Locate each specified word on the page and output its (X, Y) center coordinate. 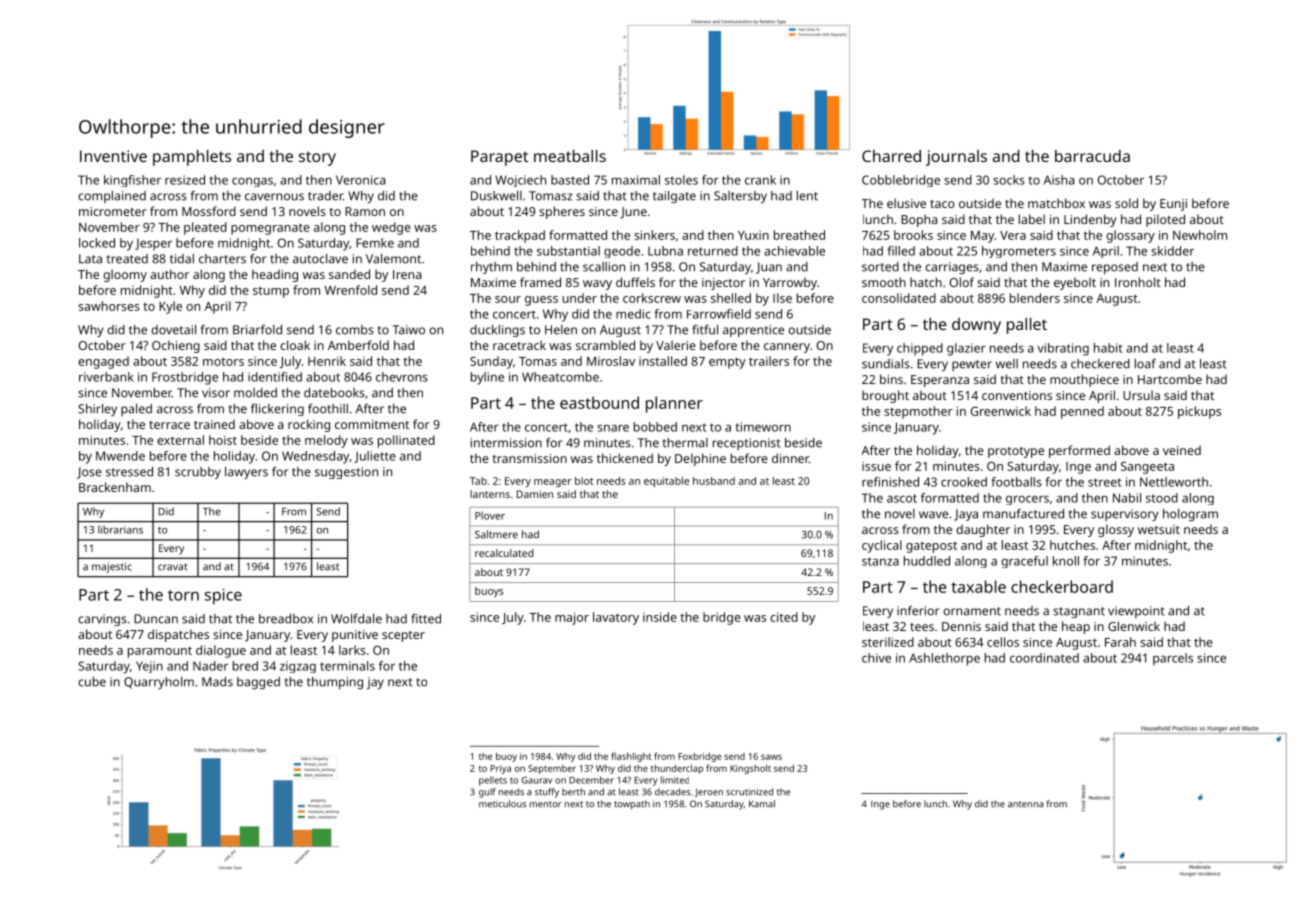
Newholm (1200, 235)
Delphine (700, 459)
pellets (493, 781)
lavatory (616, 618)
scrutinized (749, 792)
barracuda (1092, 156)
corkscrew (652, 298)
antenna (1025, 804)
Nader (210, 666)
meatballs (570, 156)
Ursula (1141, 395)
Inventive (113, 156)
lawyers (246, 473)
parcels (1173, 659)
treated (127, 259)
